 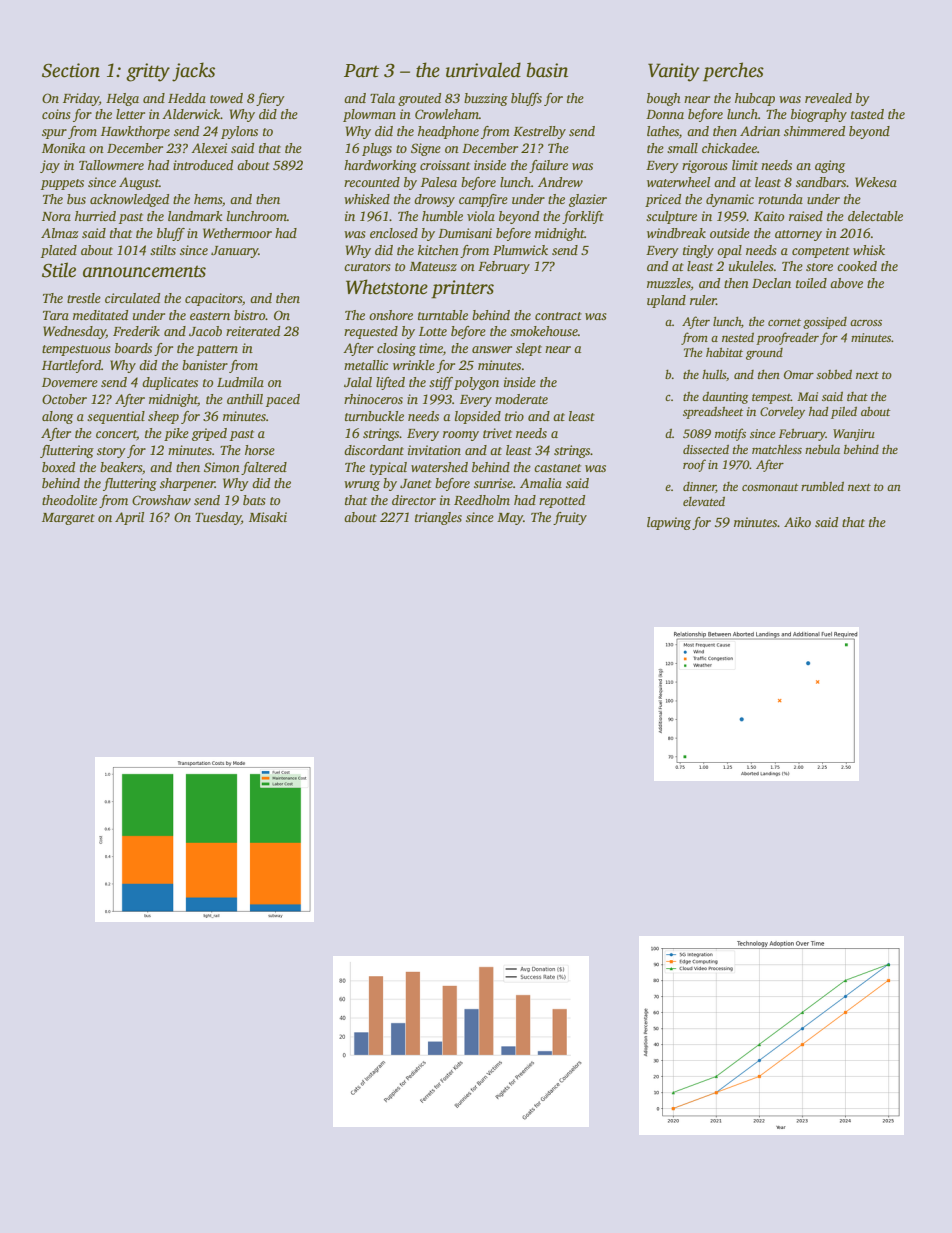 I want to click on Crowshaw, so click(x=161, y=500).
